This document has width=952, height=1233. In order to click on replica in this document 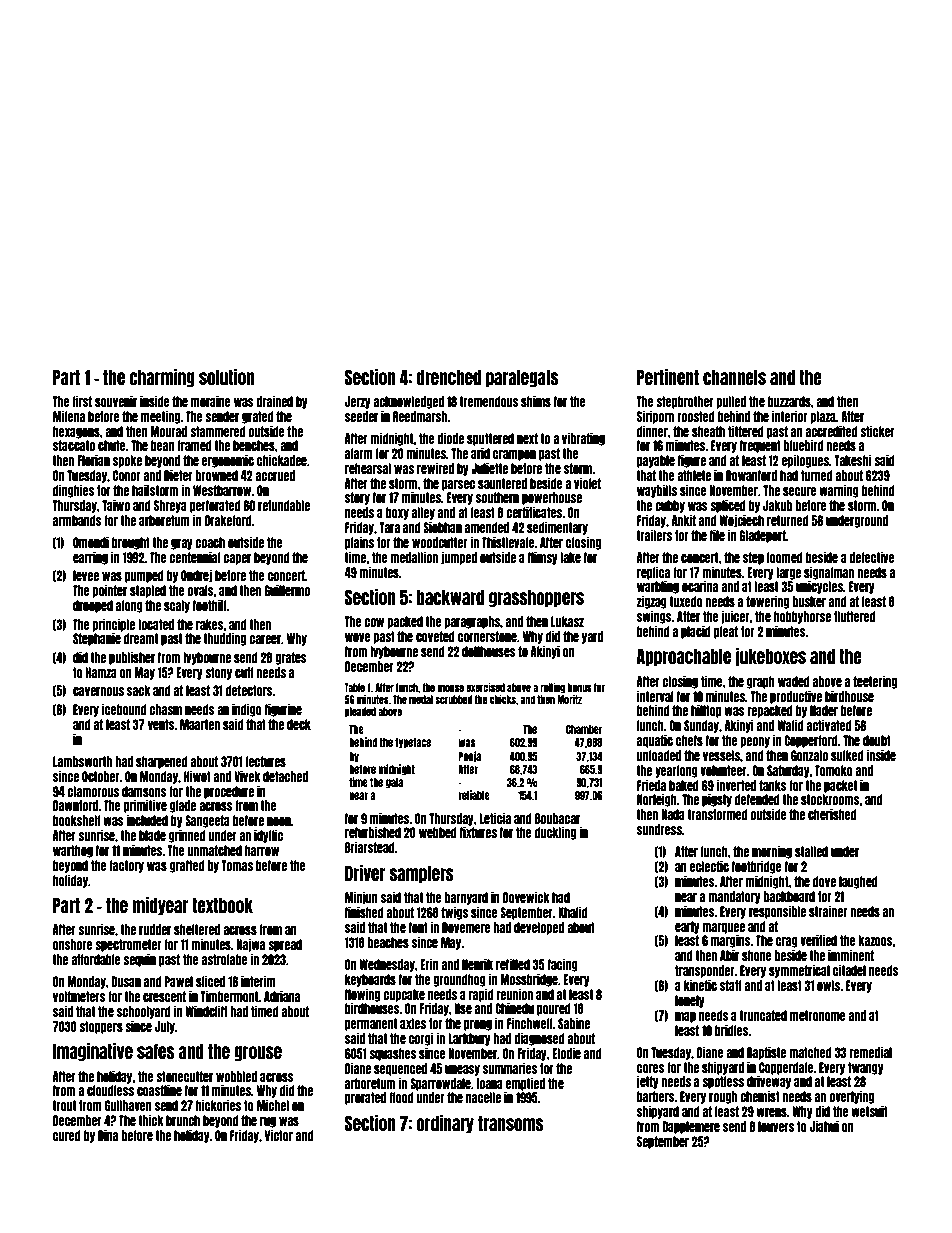, I will do `click(653, 573)`.
